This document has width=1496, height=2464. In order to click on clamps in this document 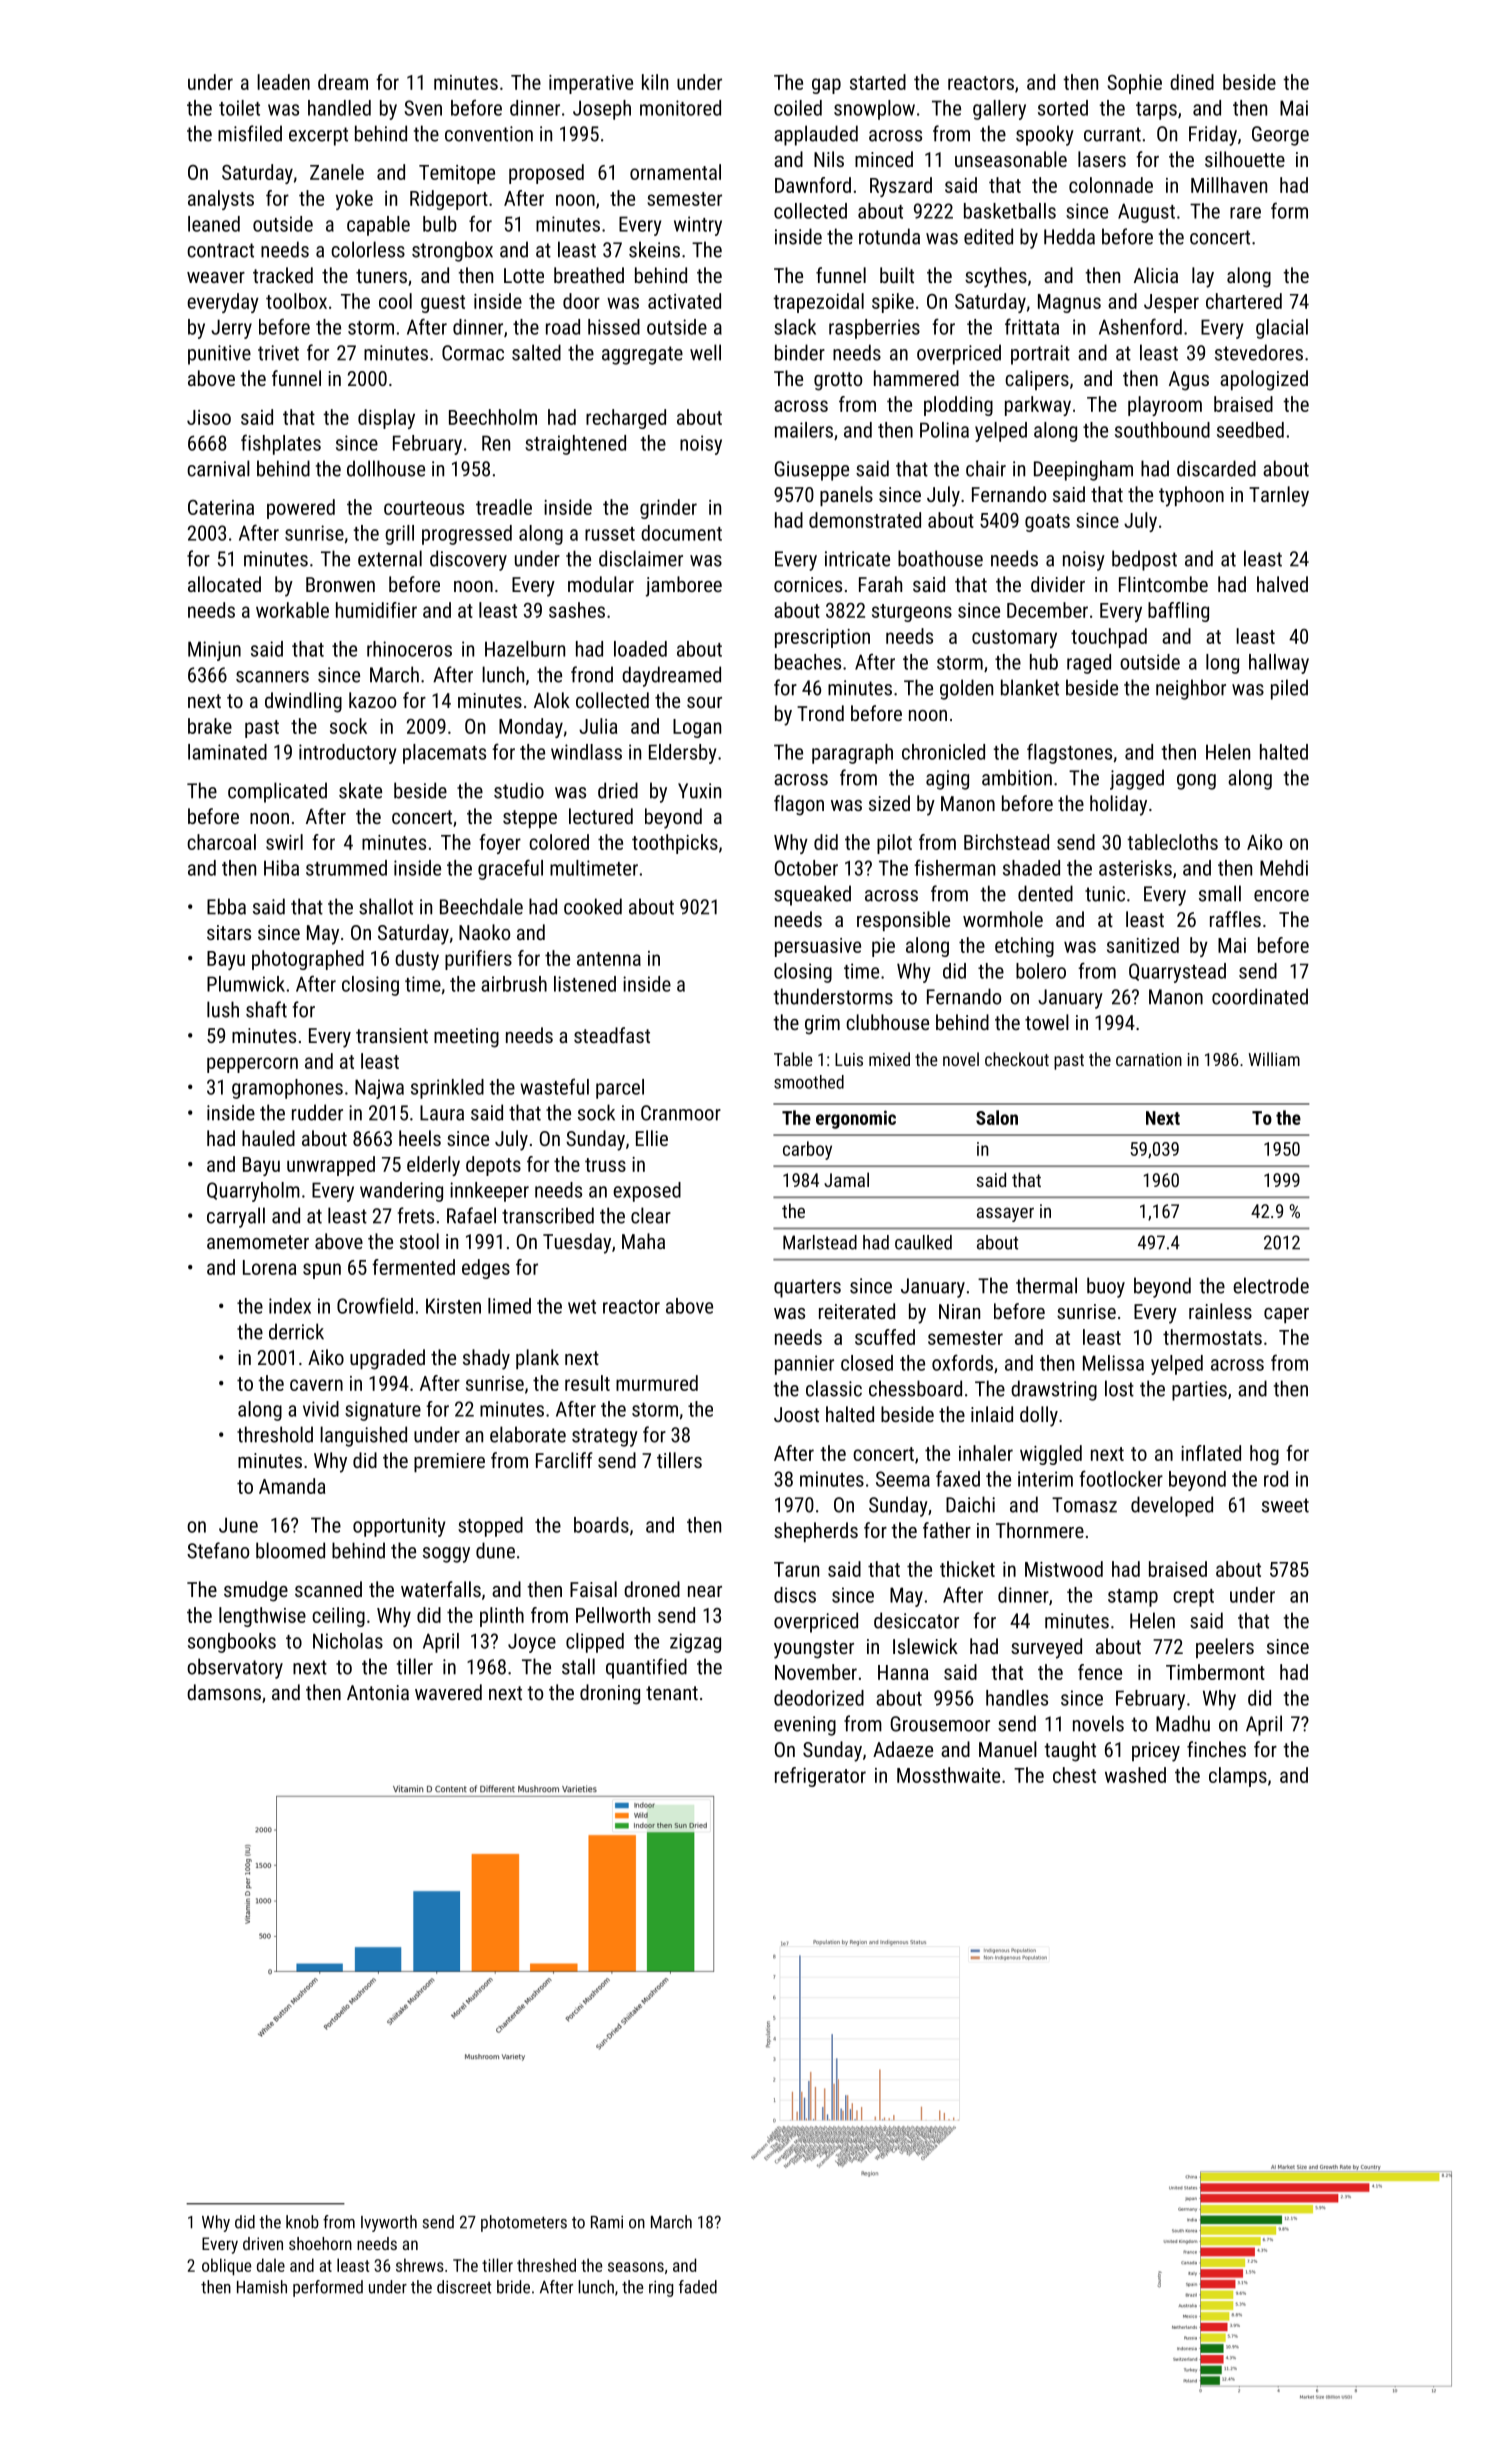, I will do `click(1238, 1777)`.
